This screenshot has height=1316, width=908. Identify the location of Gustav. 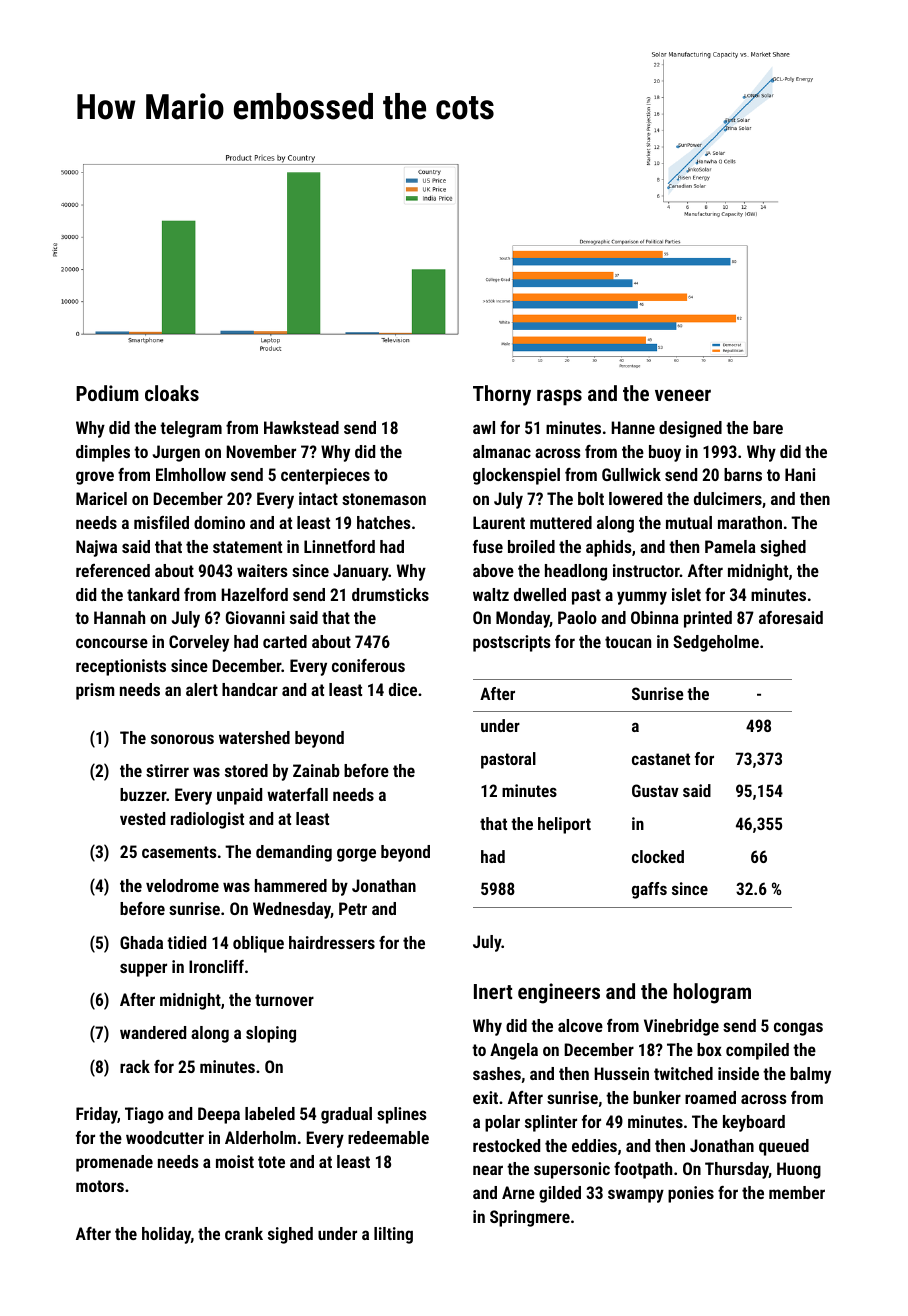
(655, 790).
